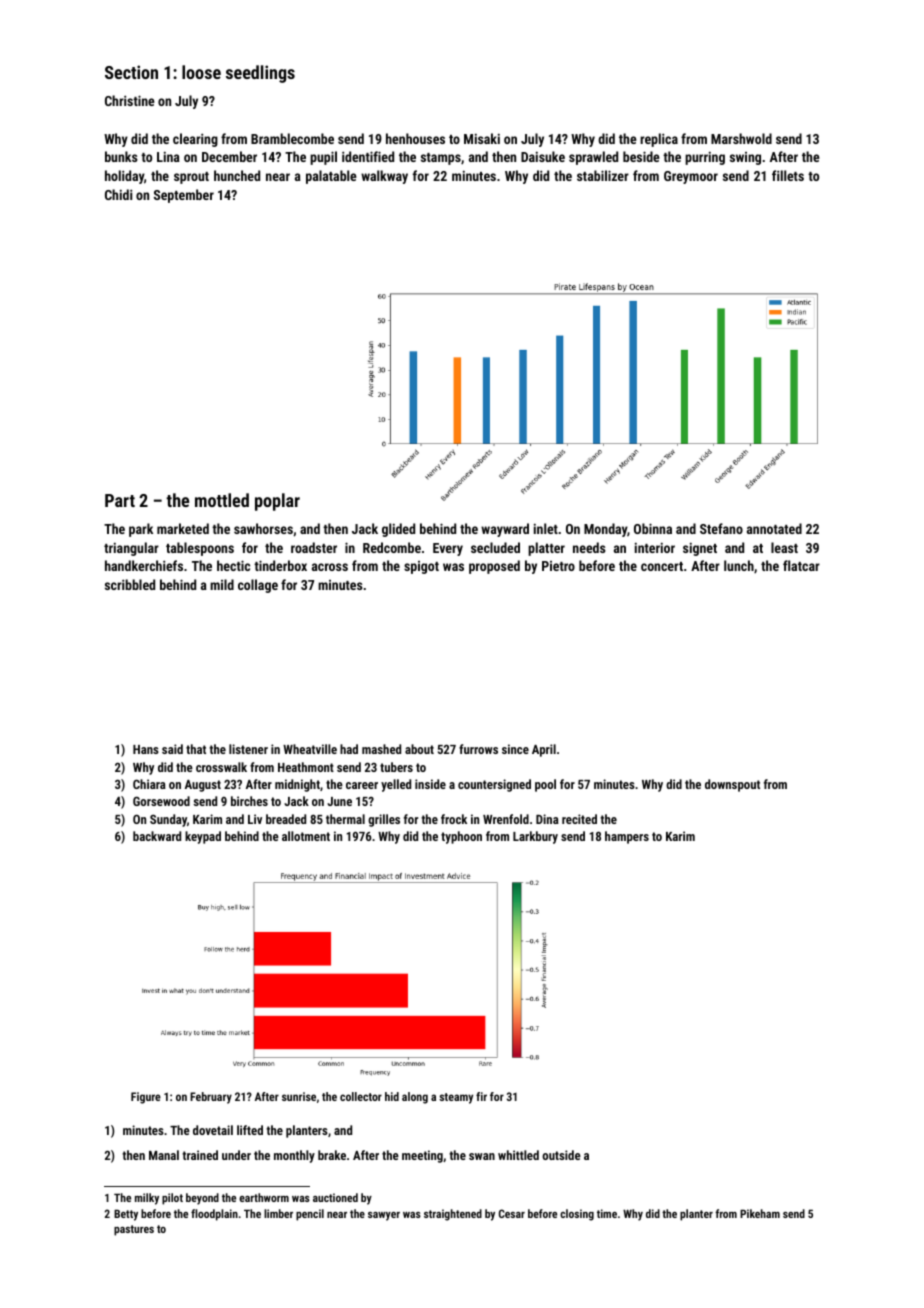 The image size is (924, 1308). What do you see at coordinates (335, 1197) in the screenshot?
I see `auctioned` at bounding box center [335, 1197].
